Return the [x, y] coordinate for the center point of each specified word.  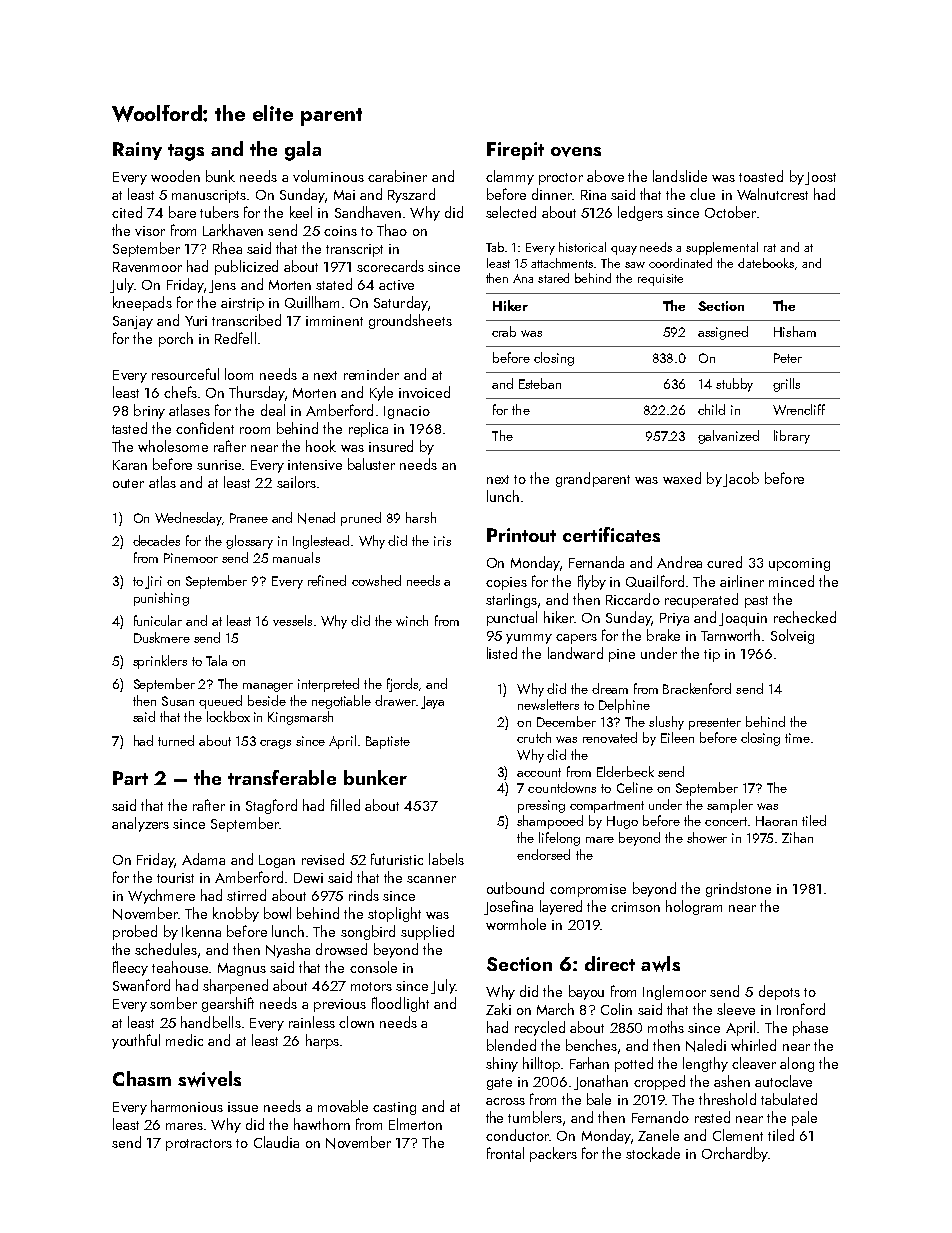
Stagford [271, 806]
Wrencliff [799, 409]
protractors [199, 1145]
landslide [680, 176]
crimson [635, 907]
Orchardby [735, 1154]
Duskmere [162, 637]
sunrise [219, 465]
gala [303, 151]
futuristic [397, 859]
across [505, 1101]
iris [442, 541]
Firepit [515, 151]
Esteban [540, 383]
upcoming [799, 564]
